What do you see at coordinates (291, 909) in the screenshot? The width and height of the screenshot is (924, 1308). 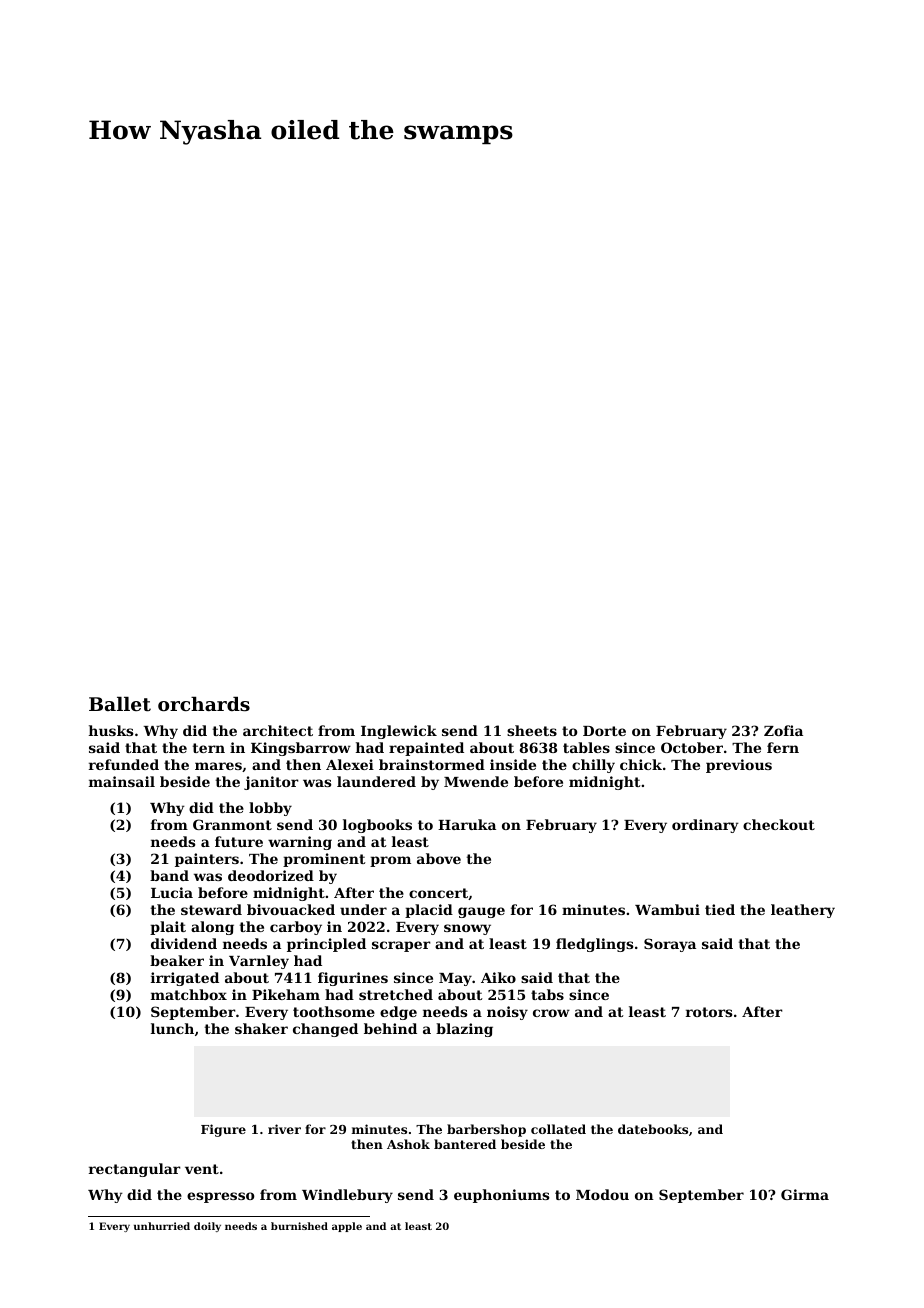 I see `bivouacked` at bounding box center [291, 909].
